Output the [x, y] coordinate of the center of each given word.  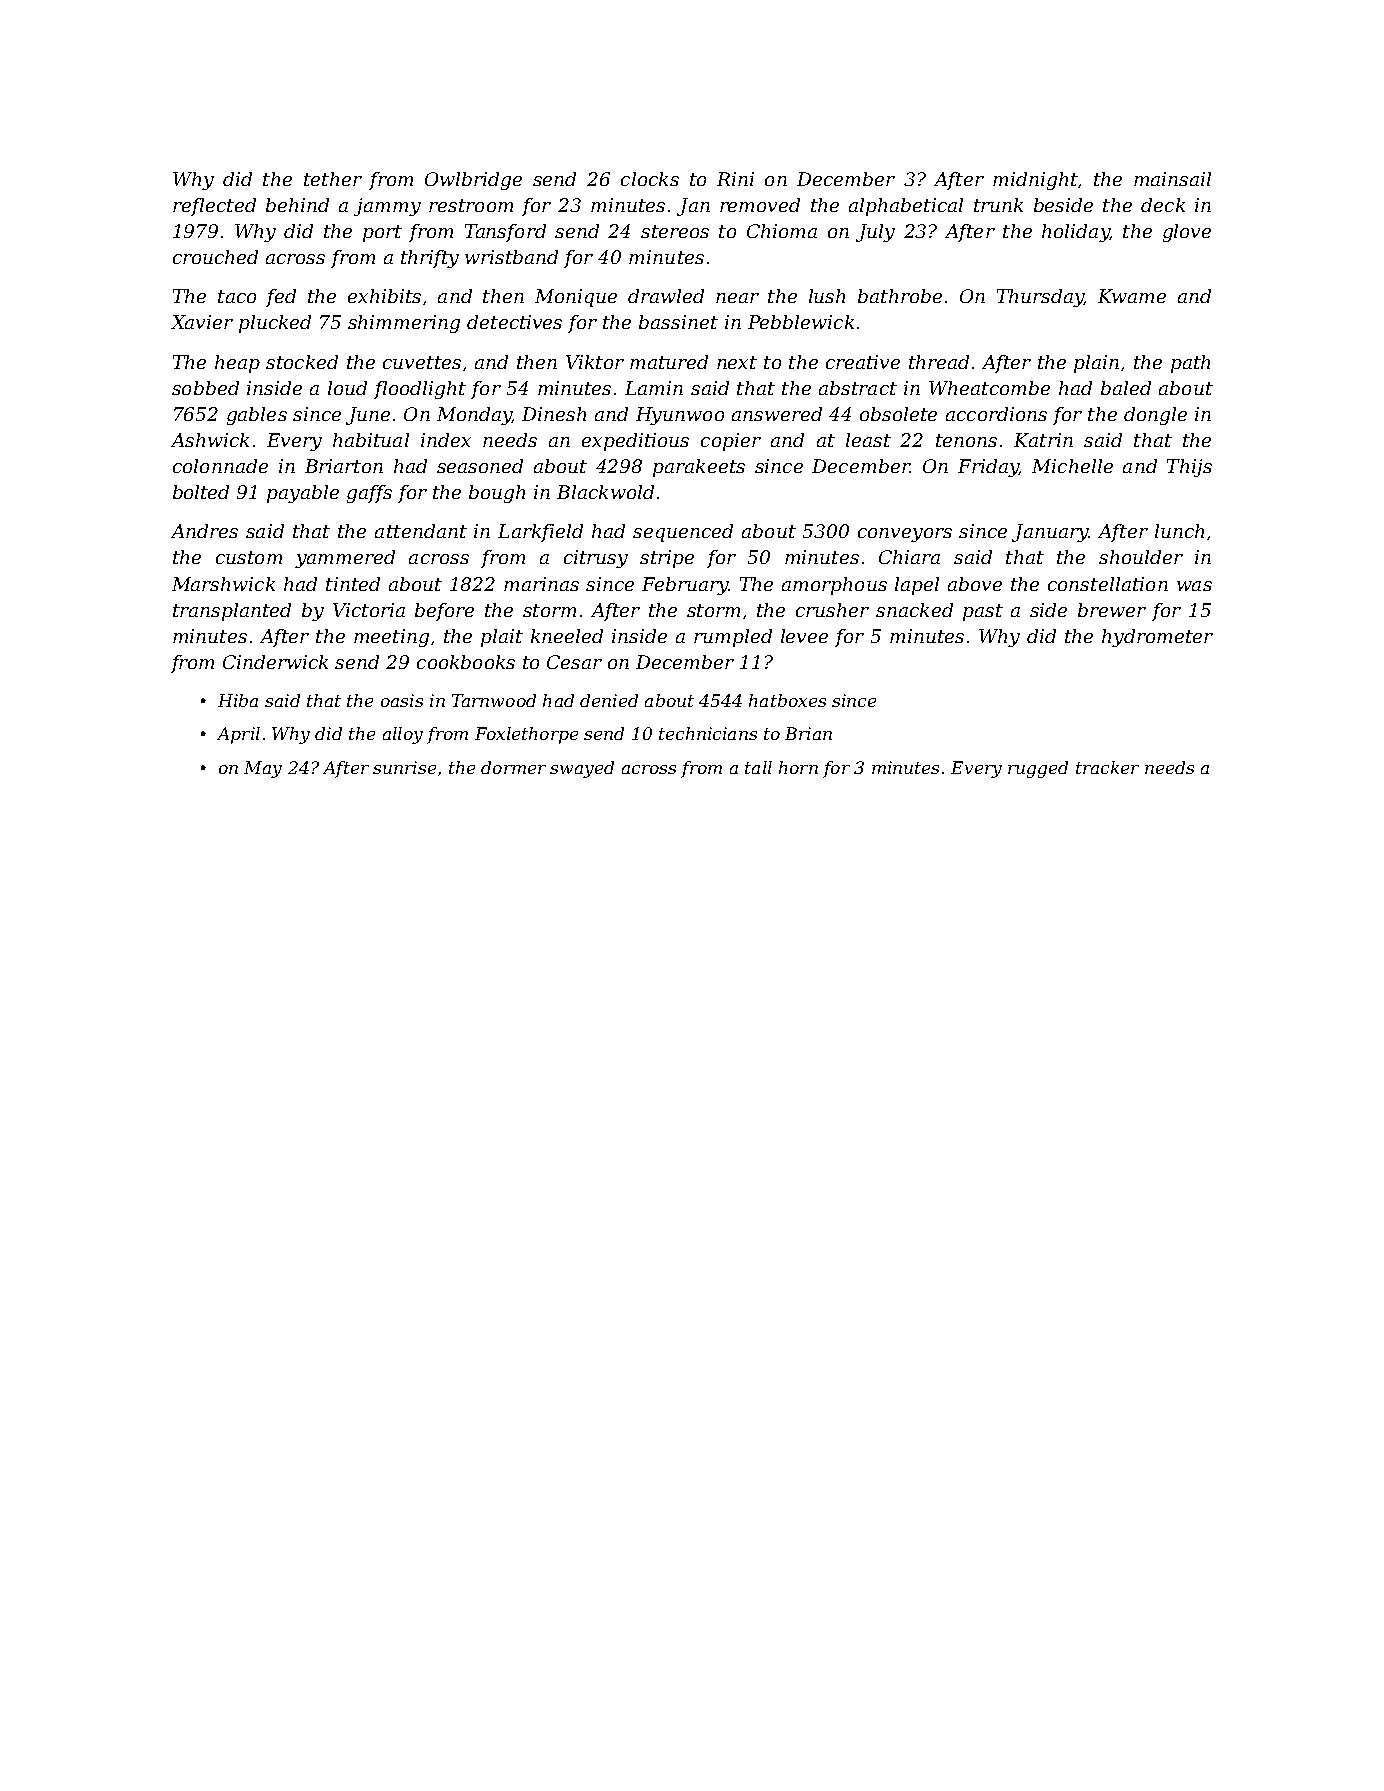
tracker [1107, 767]
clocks [650, 179]
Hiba [238, 700]
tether [333, 179]
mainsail [1172, 179]
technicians [708, 733]
